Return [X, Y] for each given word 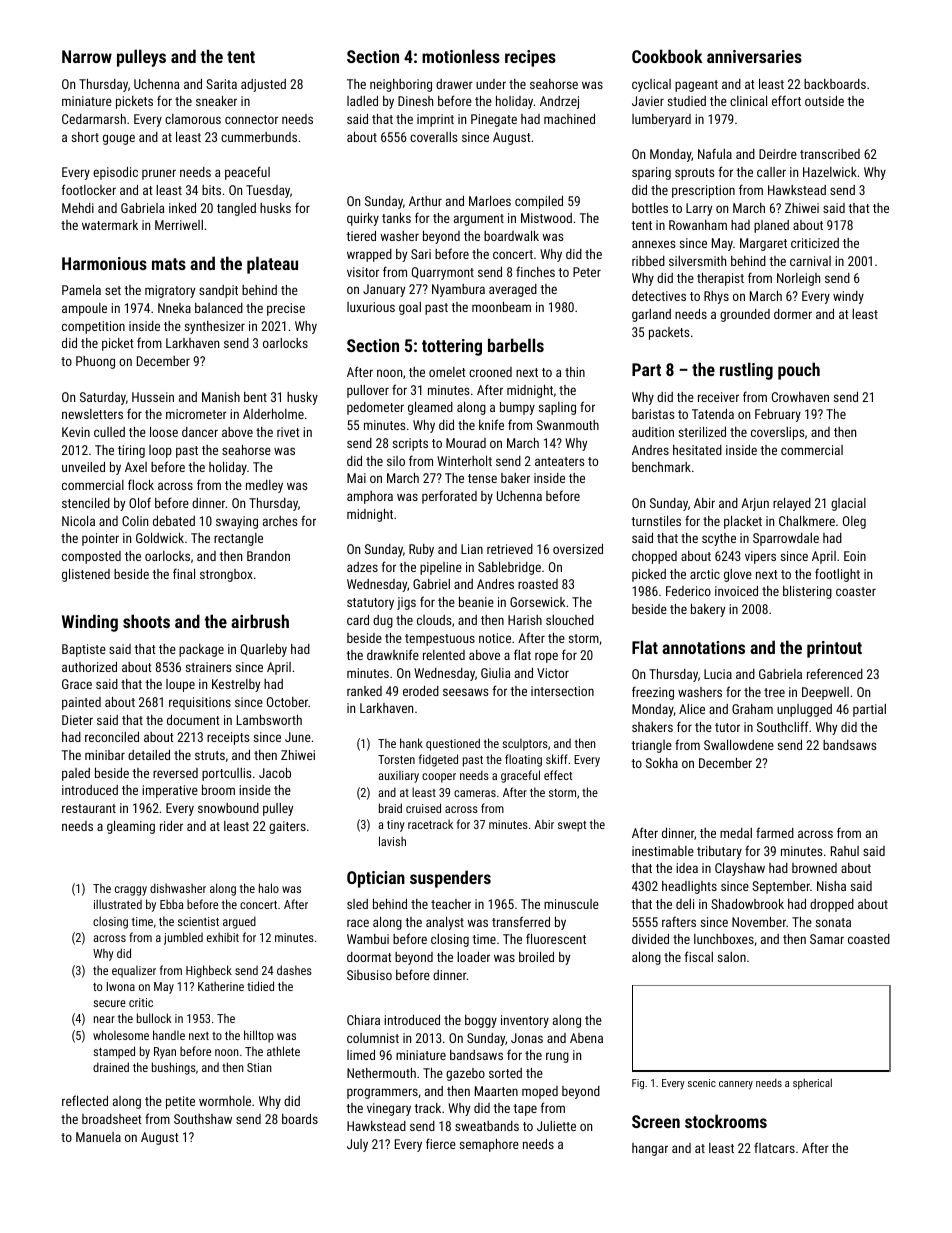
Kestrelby [236, 685]
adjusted [263, 85]
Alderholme [273, 414]
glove [738, 575]
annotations [703, 647]
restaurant [89, 808]
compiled [539, 202]
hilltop [259, 1036]
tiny [395, 826]
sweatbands [487, 1126]
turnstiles [656, 521]
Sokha [662, 763]
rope [546, 657]
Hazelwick [830, 172]
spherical [812, 1083]
